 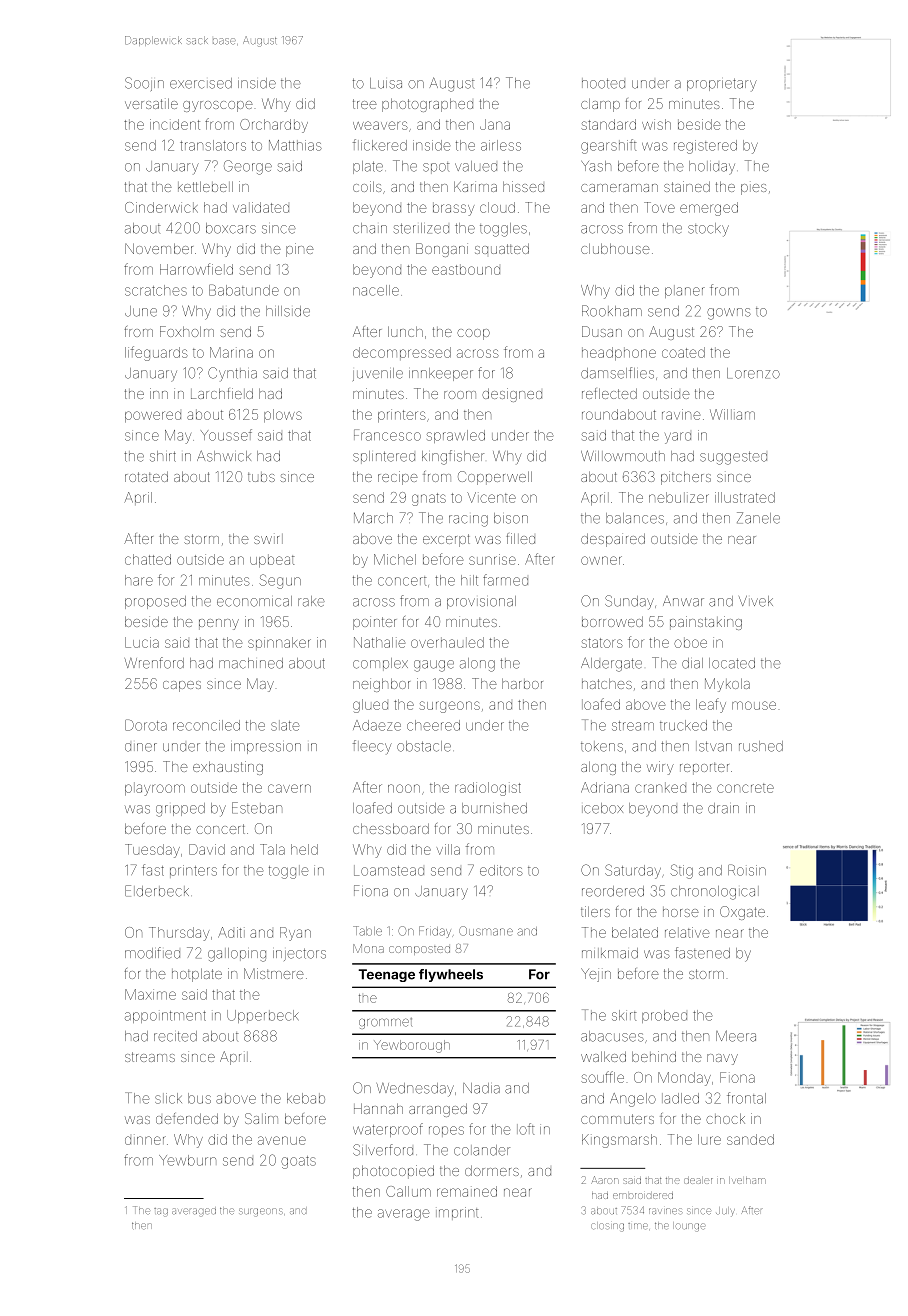 What do you see at coordinates (448, 849) in the screenshot?
I see `villa` at bounding box center [448, 849].
